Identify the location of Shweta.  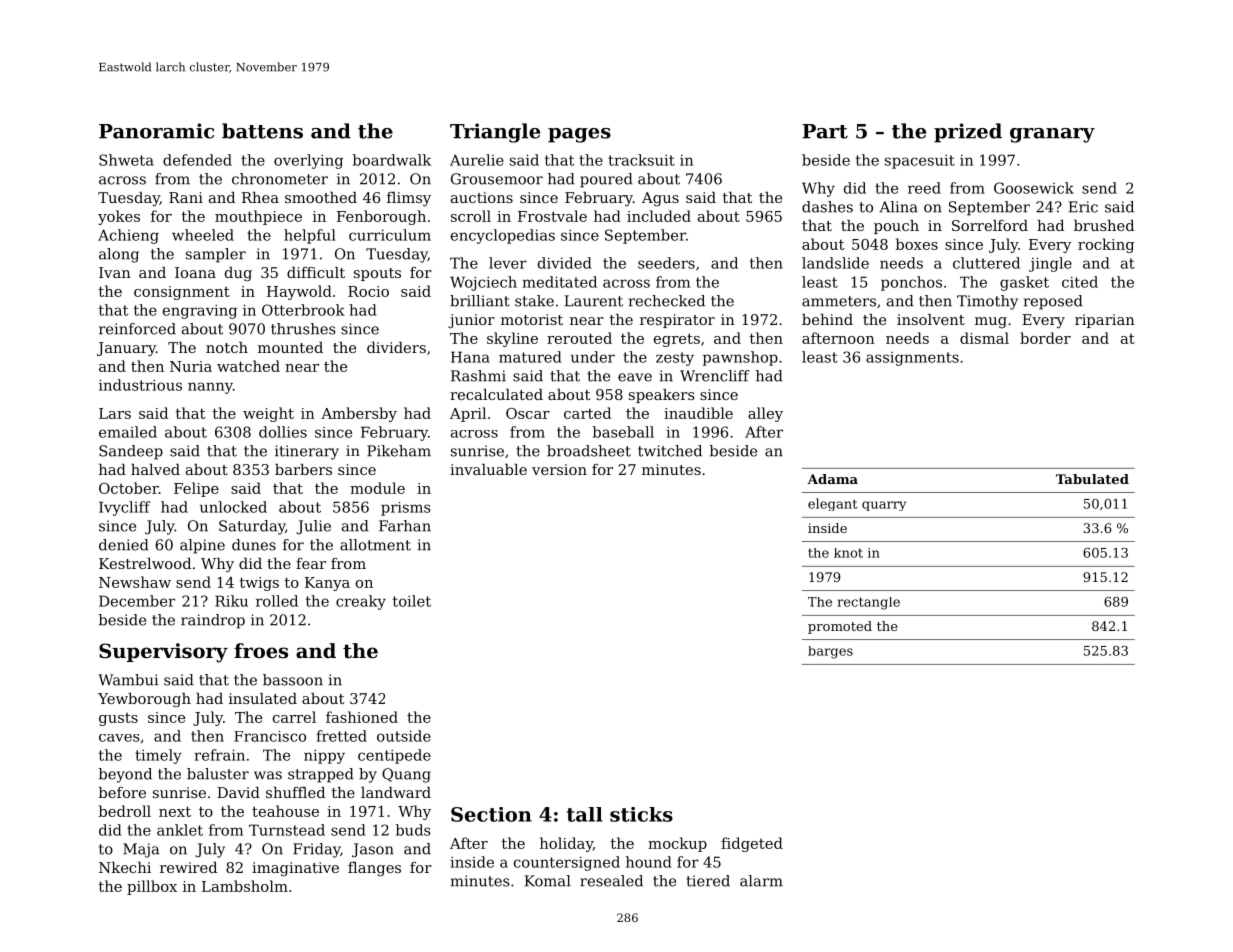
(126, 160).
